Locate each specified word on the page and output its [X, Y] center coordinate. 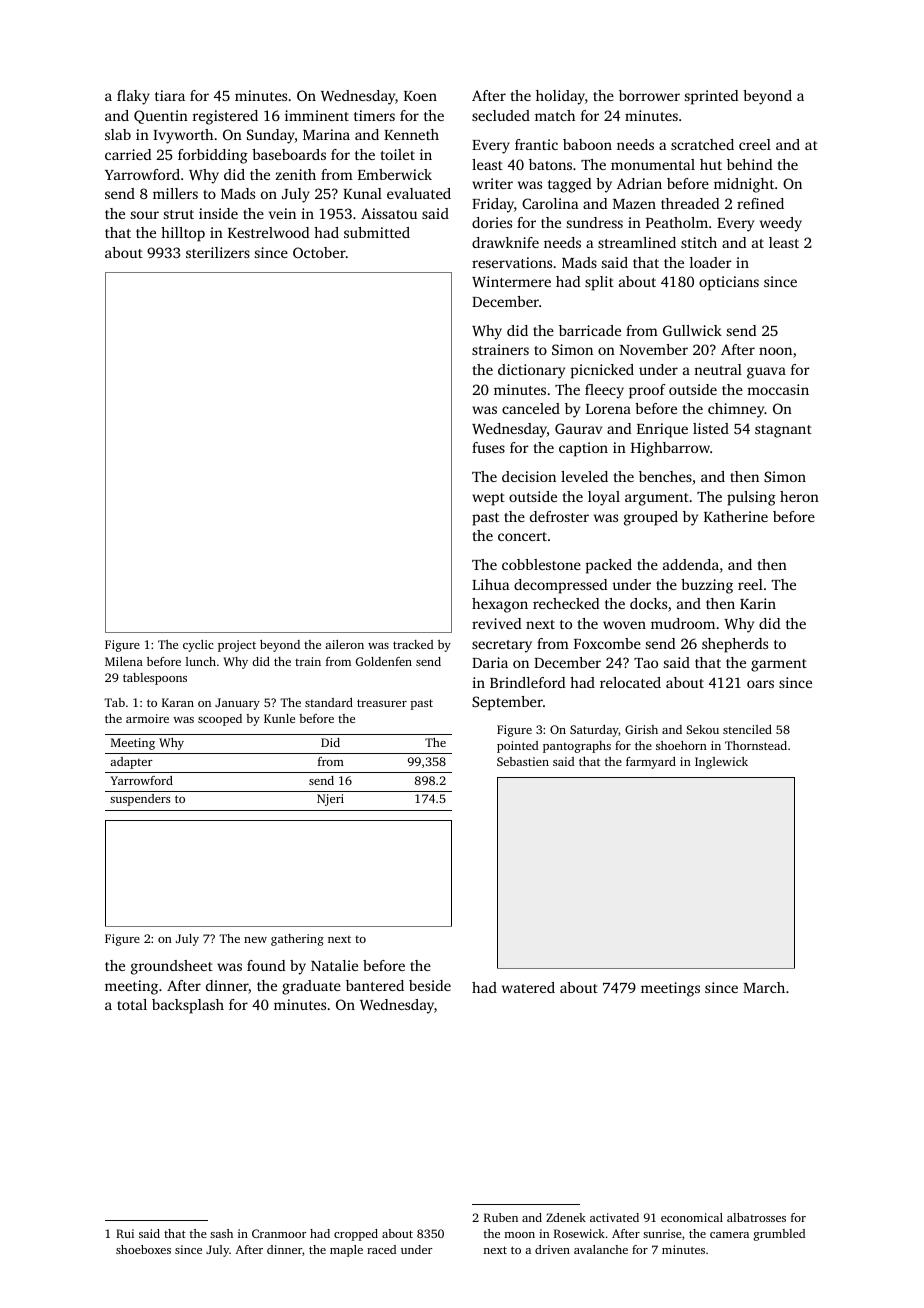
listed [711, 428]
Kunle [279, 718]
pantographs [577, 747]
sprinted [711, 97]
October [319, 252]
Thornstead [756, 745]
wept [488, 499]
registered [225, 117]
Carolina [550, 203]
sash [221, 1233]
